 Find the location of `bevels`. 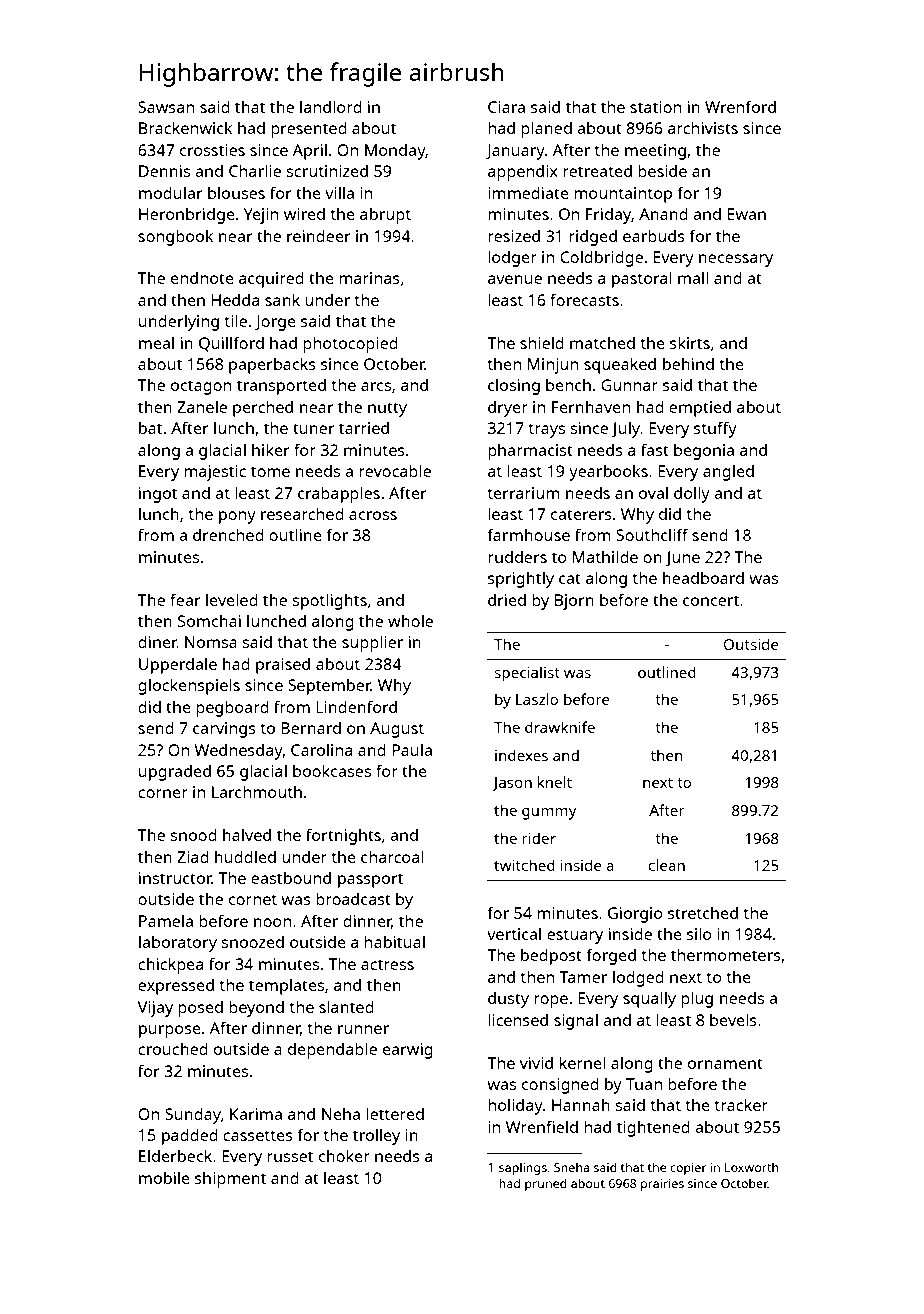

bevels is located at coordinates (733, 1019).
